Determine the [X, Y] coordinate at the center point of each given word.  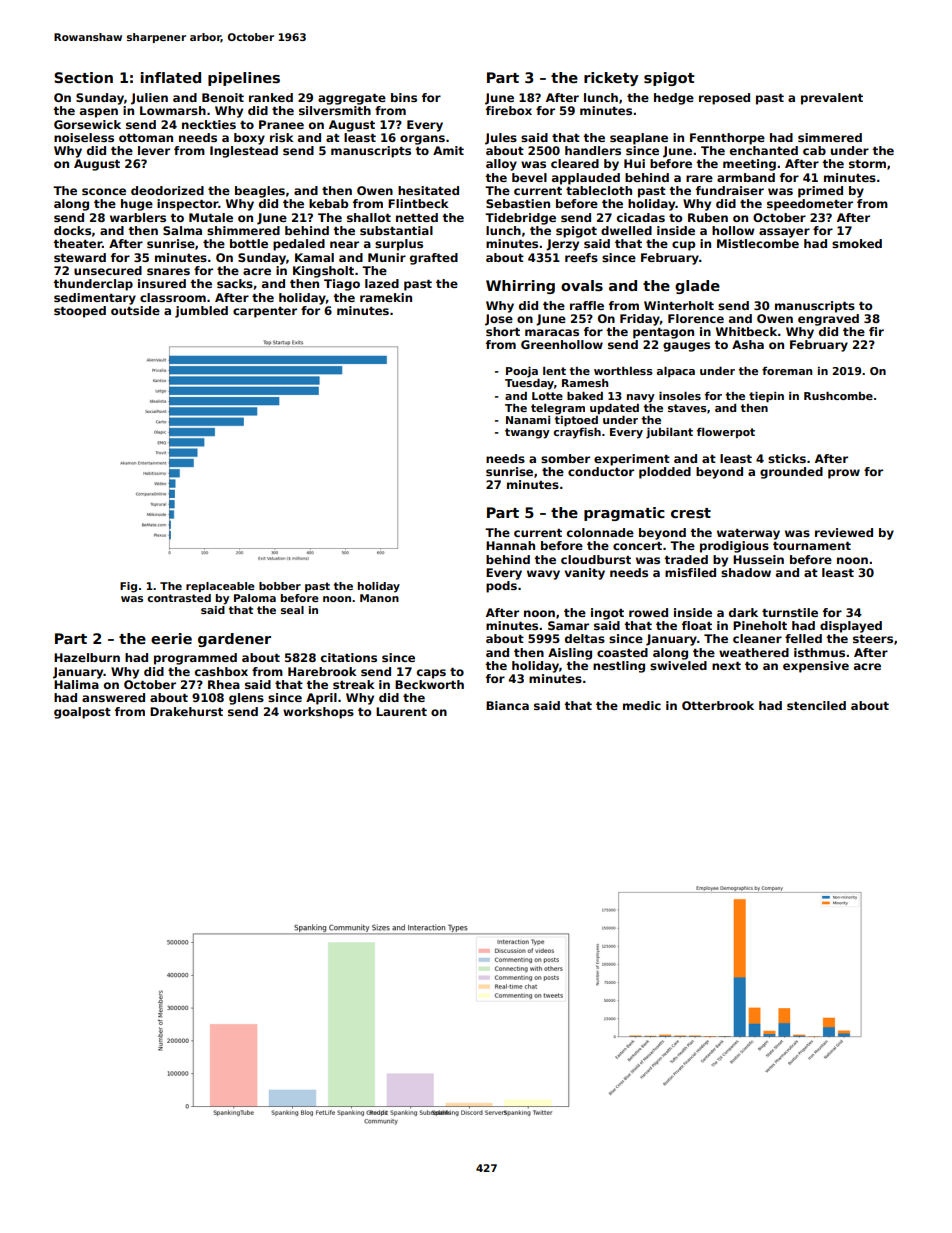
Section [83, 77]
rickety [611, 79]
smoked [857, 243]
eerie [171, 638]
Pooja [522, 372]
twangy [527, 433]
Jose [499, 320]
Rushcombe [838, 396]
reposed [724, 99]
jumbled [201, 312]
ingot [607, 614]
